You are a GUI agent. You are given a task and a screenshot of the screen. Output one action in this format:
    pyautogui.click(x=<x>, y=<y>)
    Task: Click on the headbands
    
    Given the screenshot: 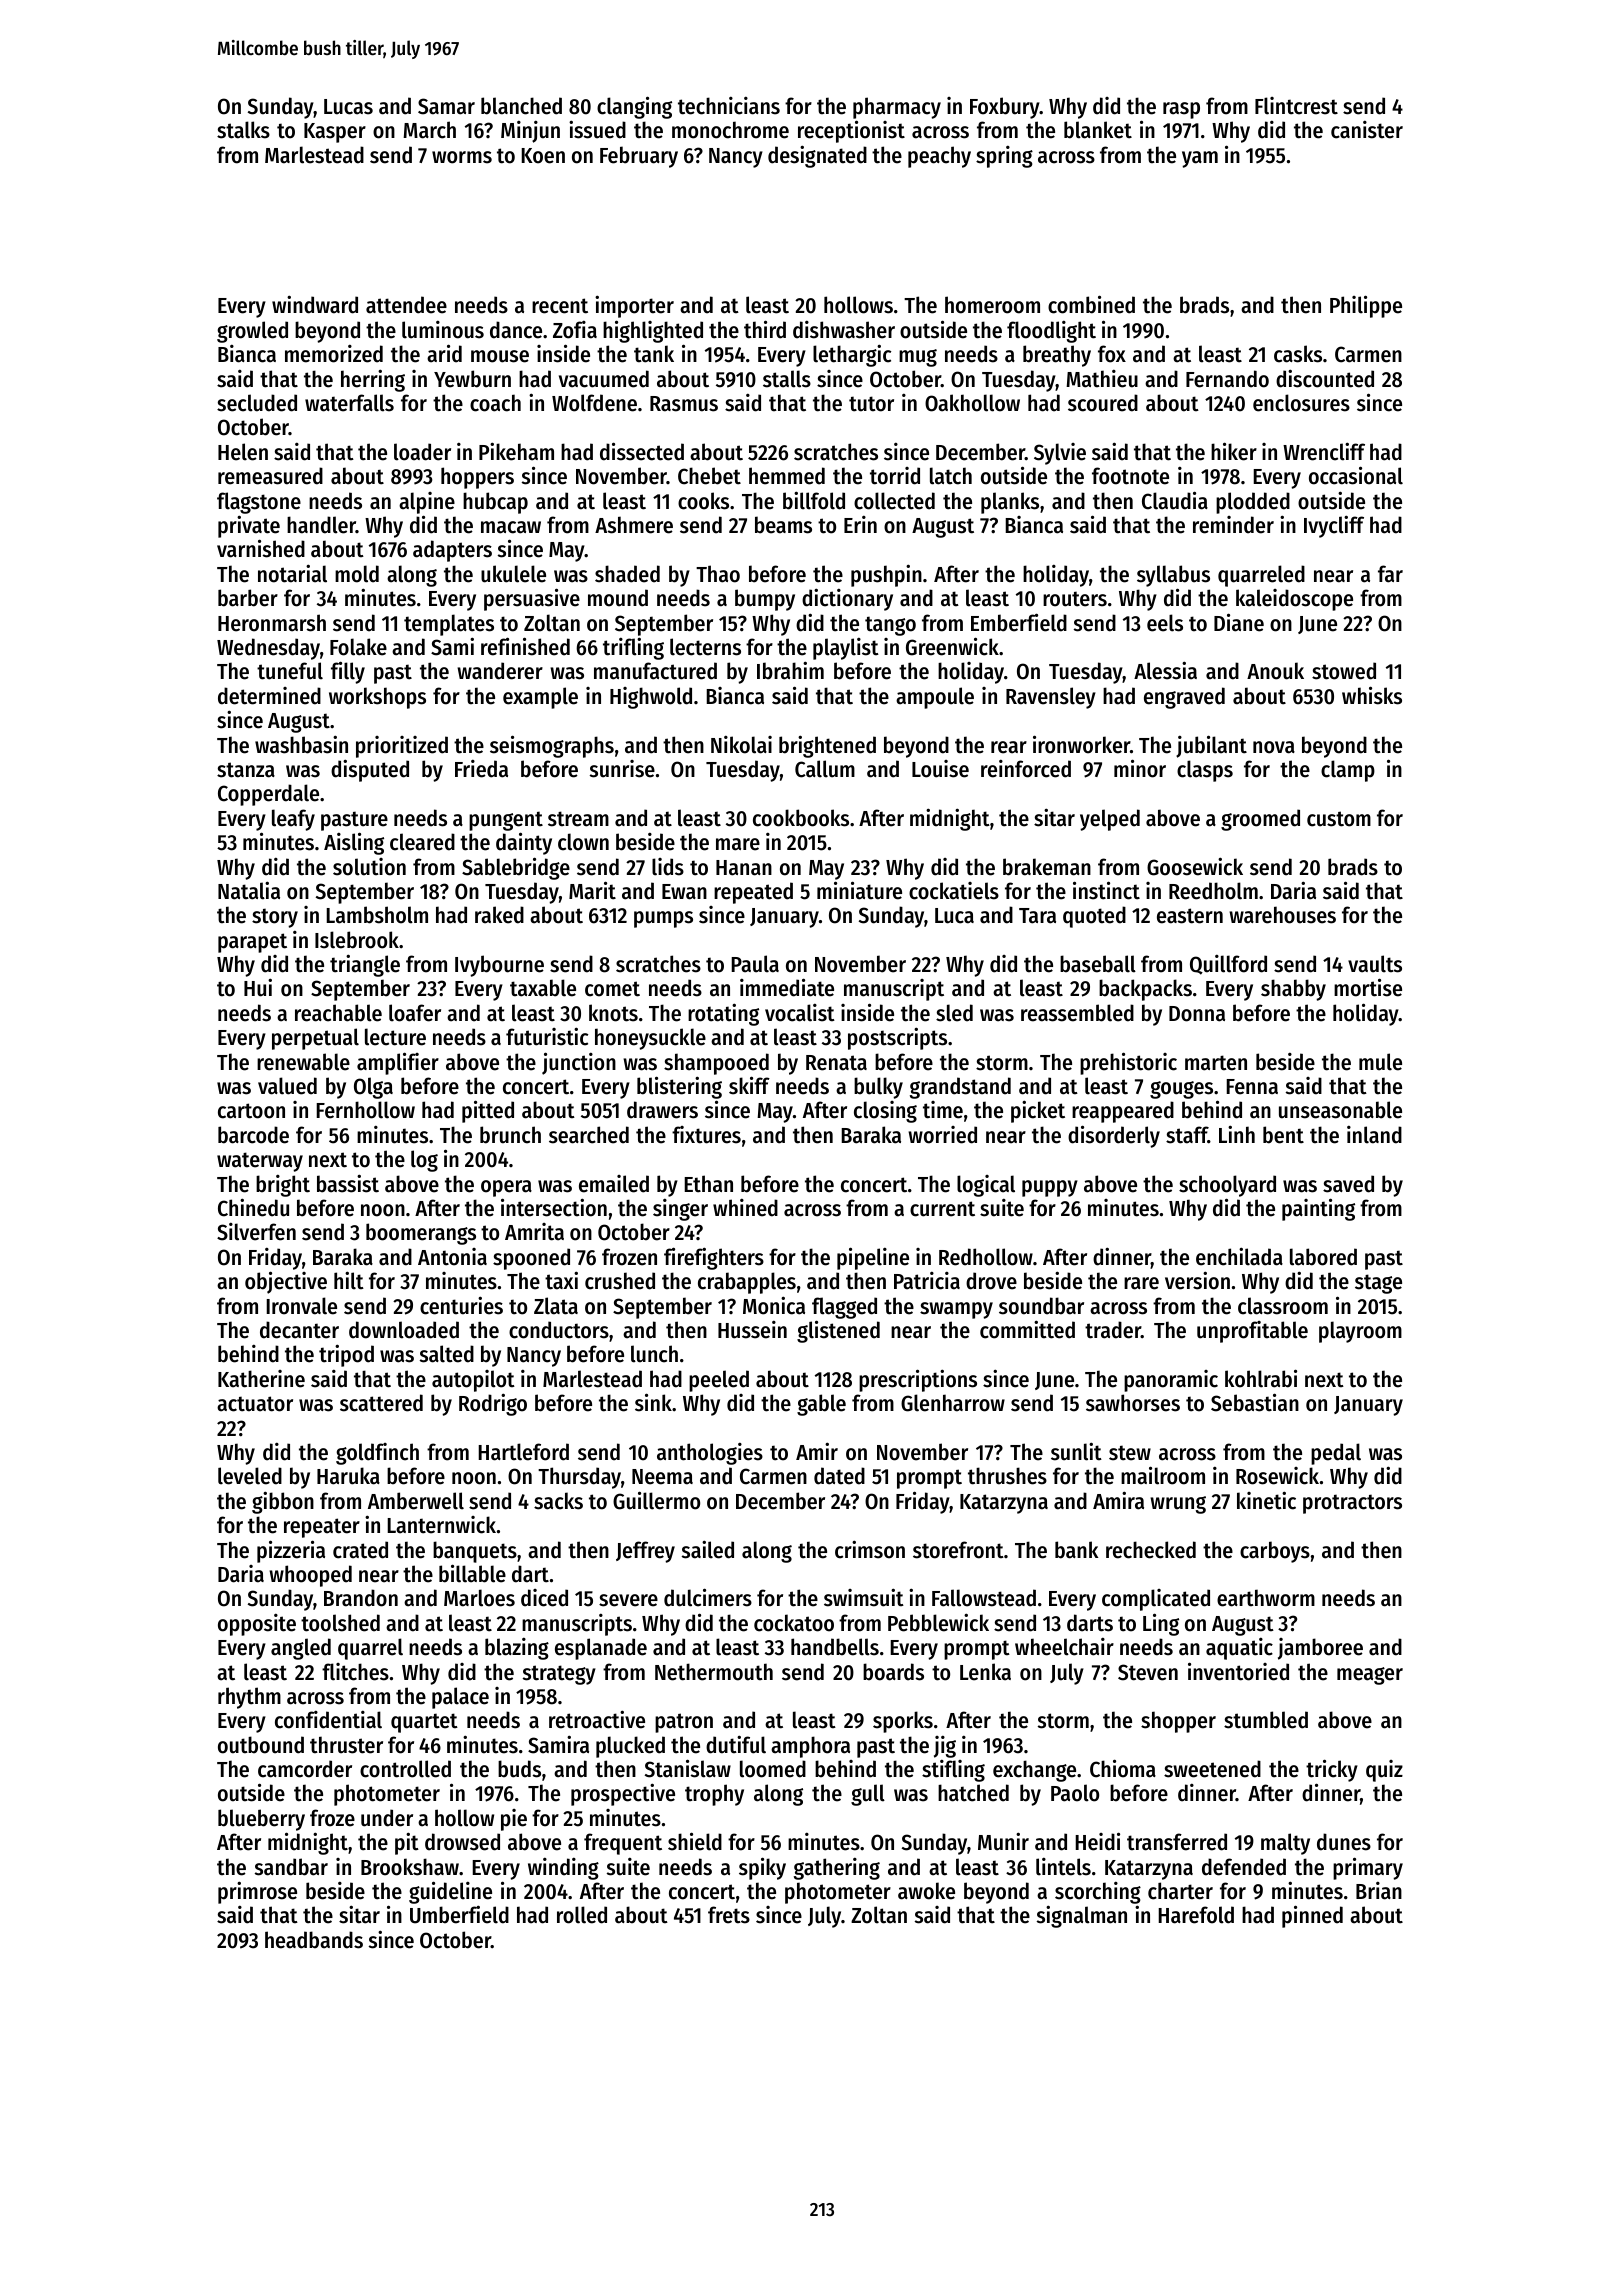 What is the action you would take?
    pyautogui.click(x=314, y=1940)
